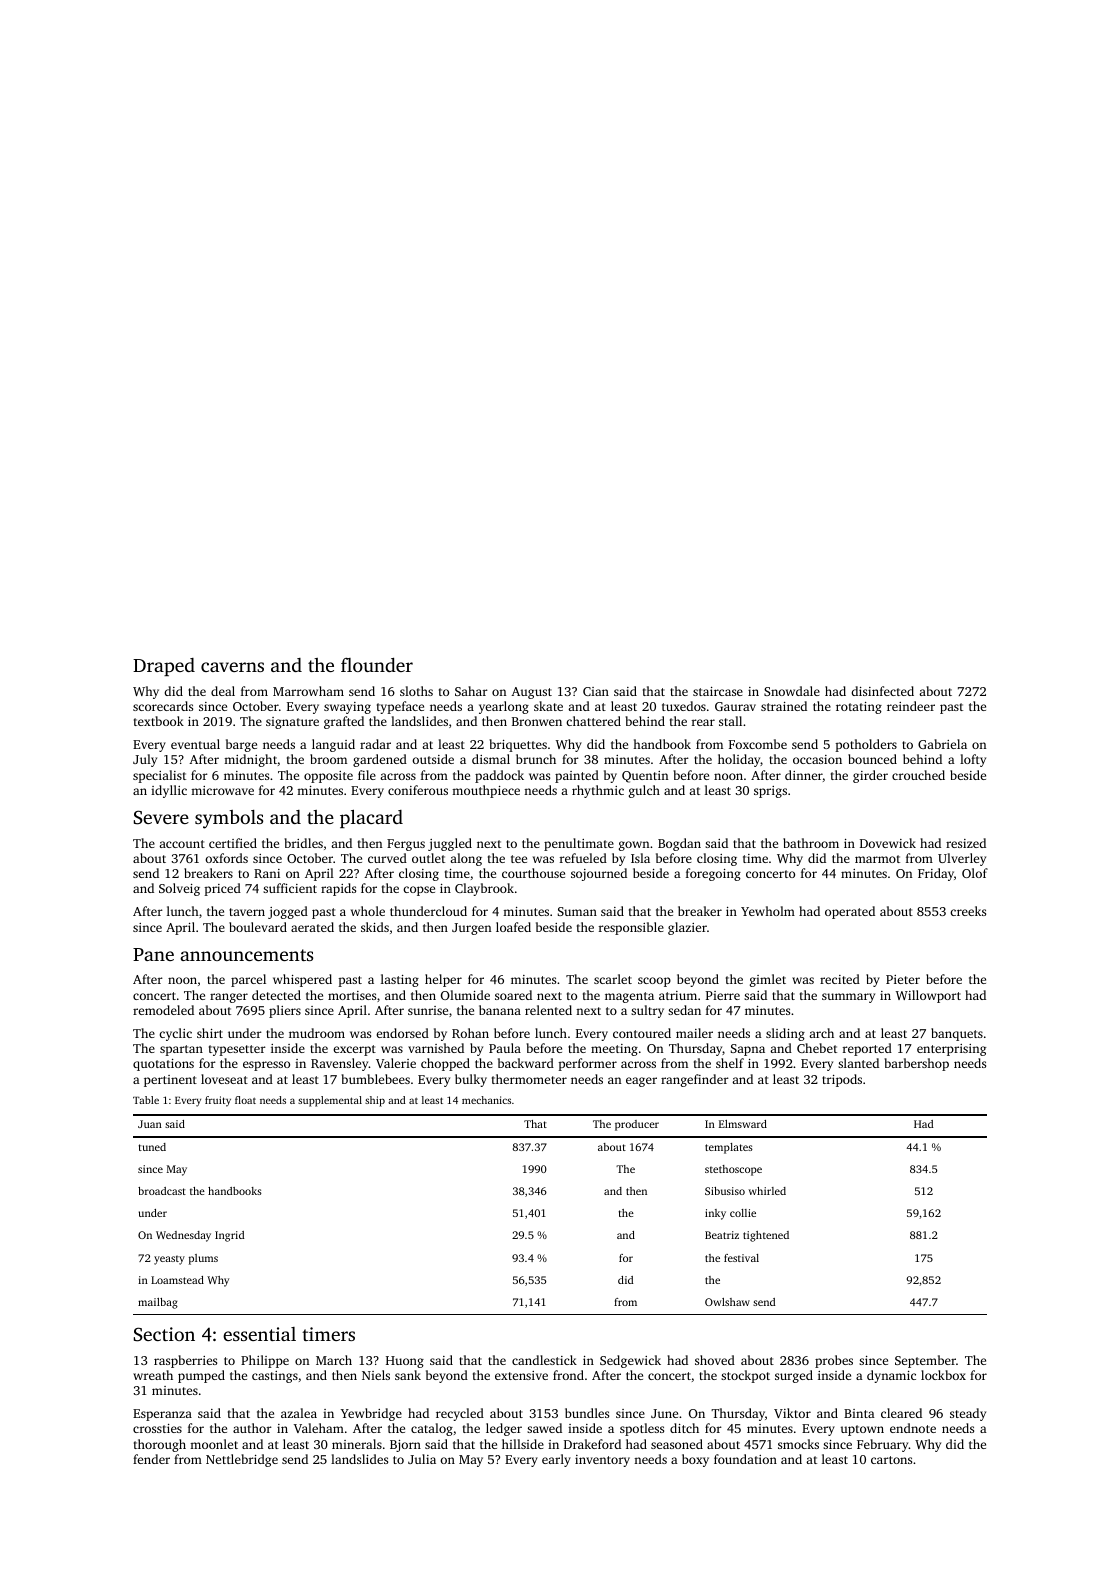 This image has width=1120, height=1584. I want to click on caverns, so click(232, 667).
